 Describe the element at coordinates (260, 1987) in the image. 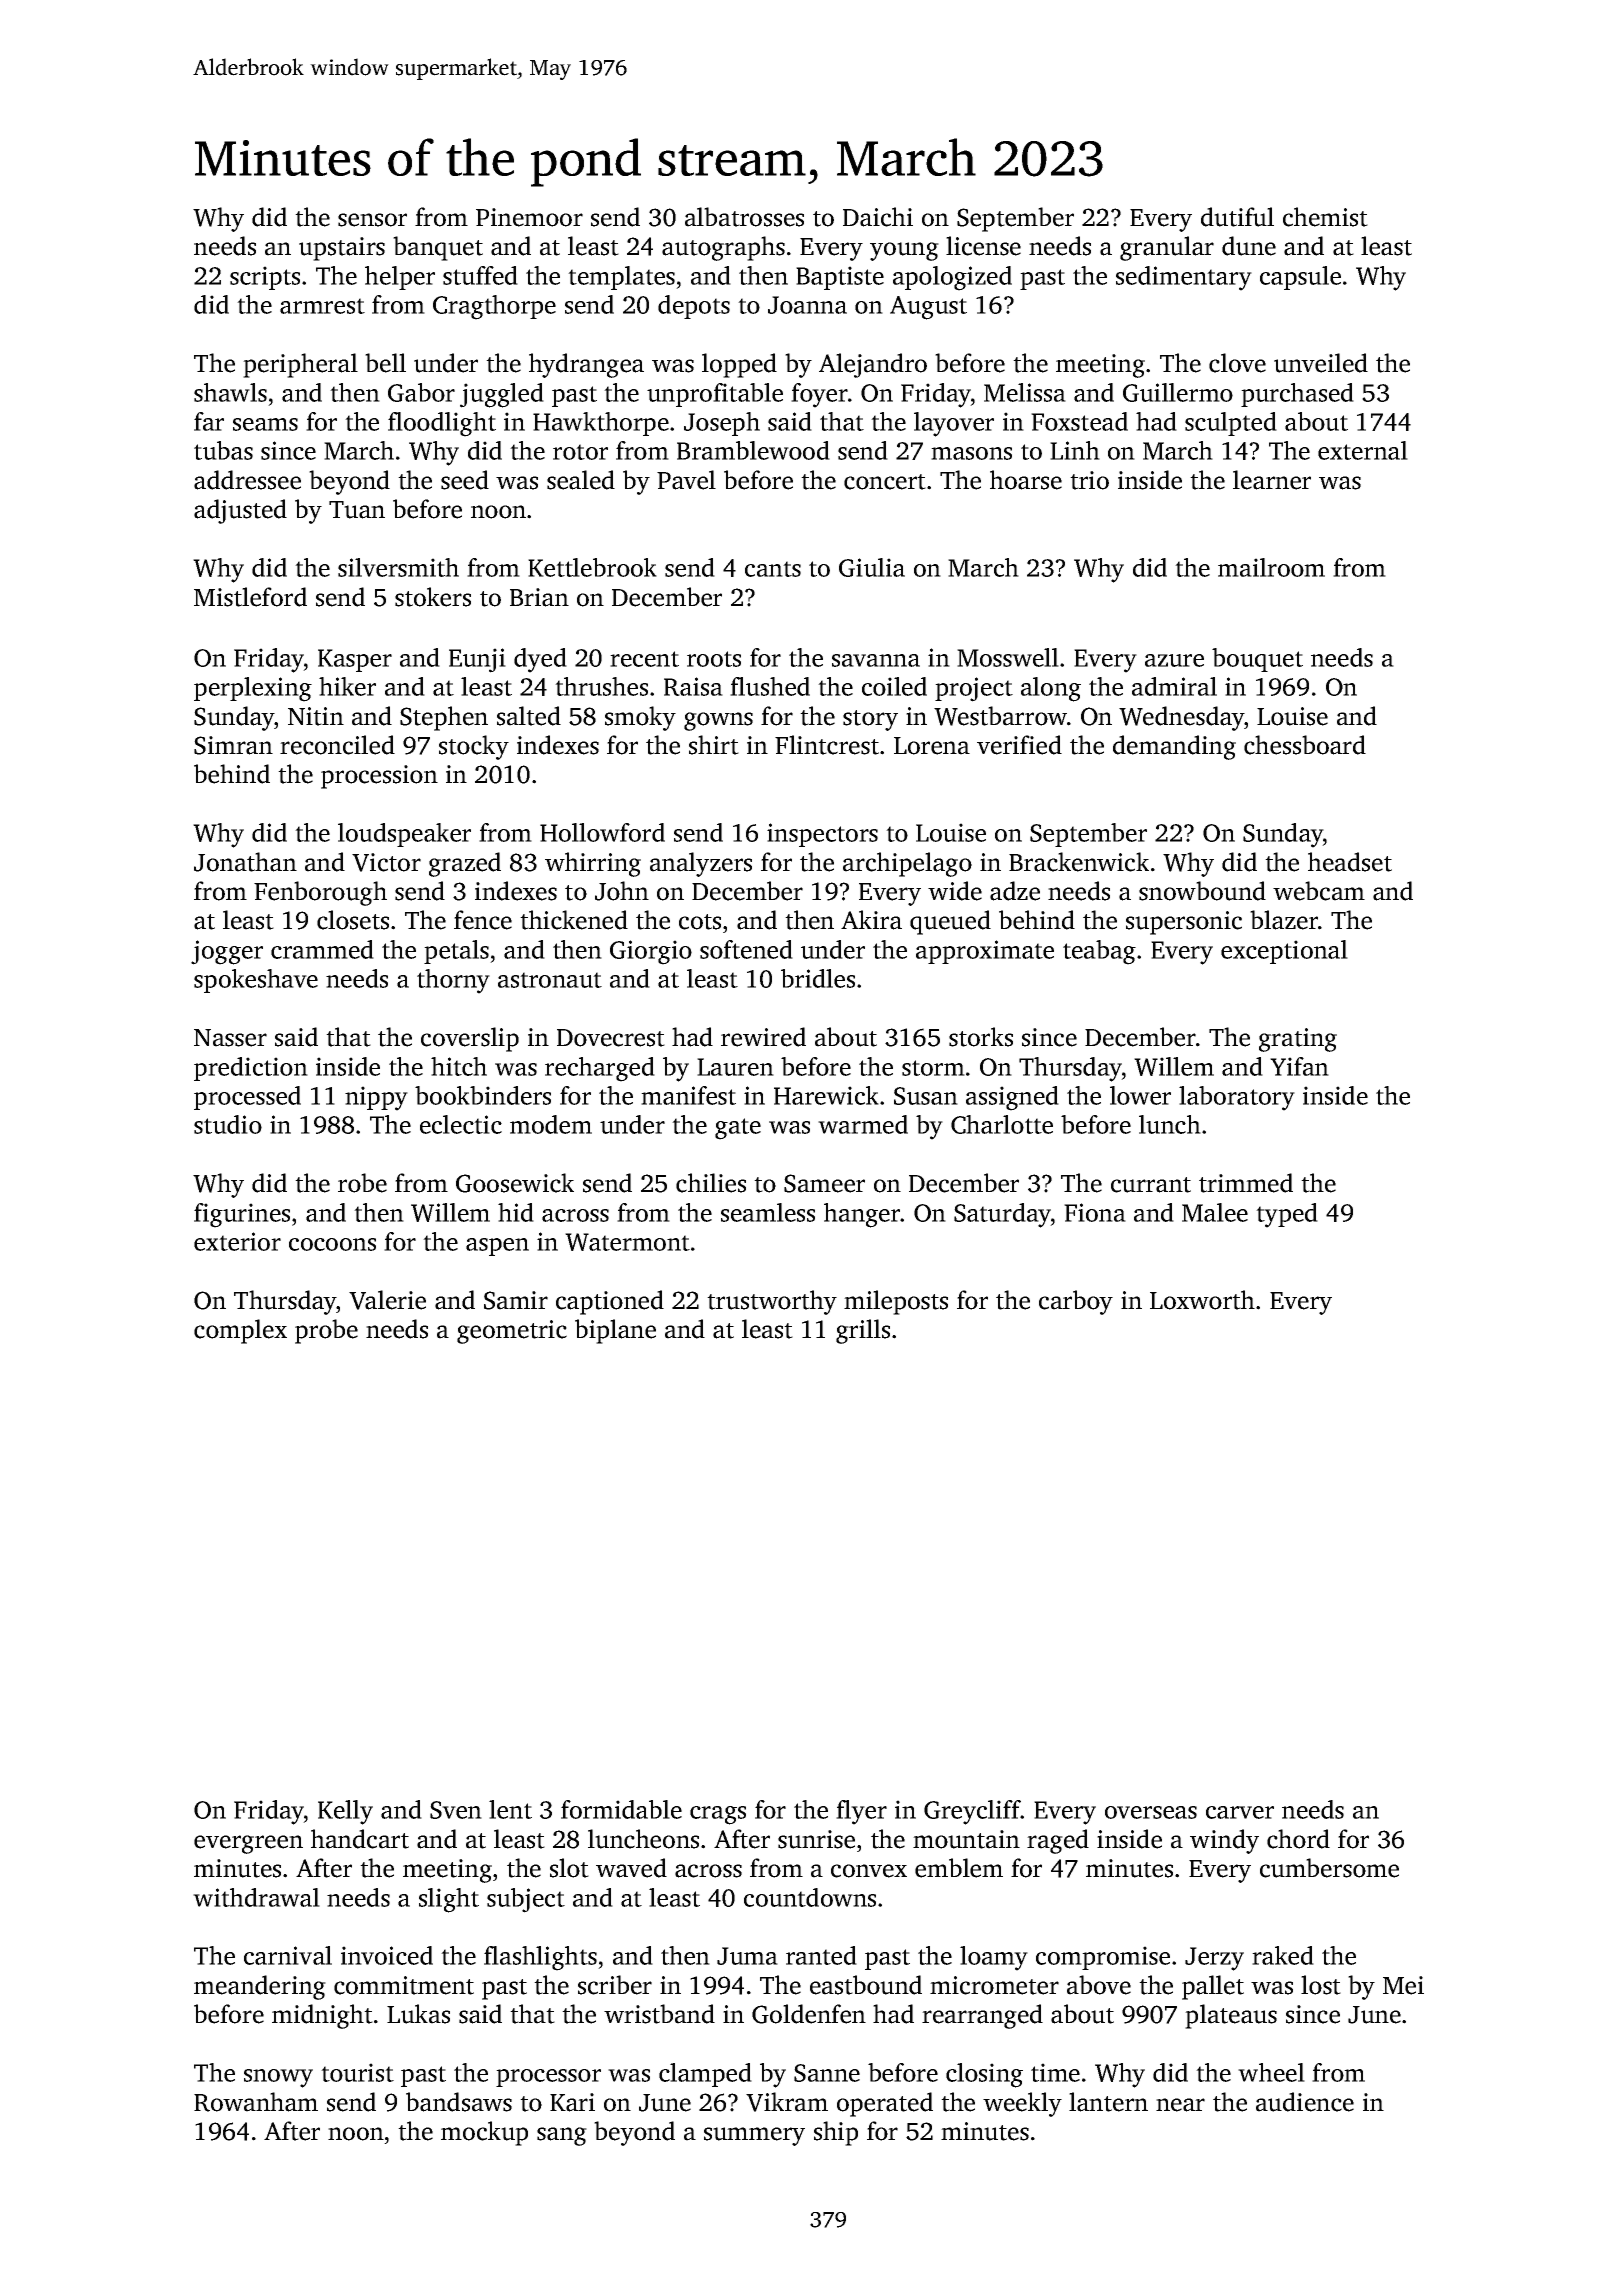

I see `meandering` at that location.
